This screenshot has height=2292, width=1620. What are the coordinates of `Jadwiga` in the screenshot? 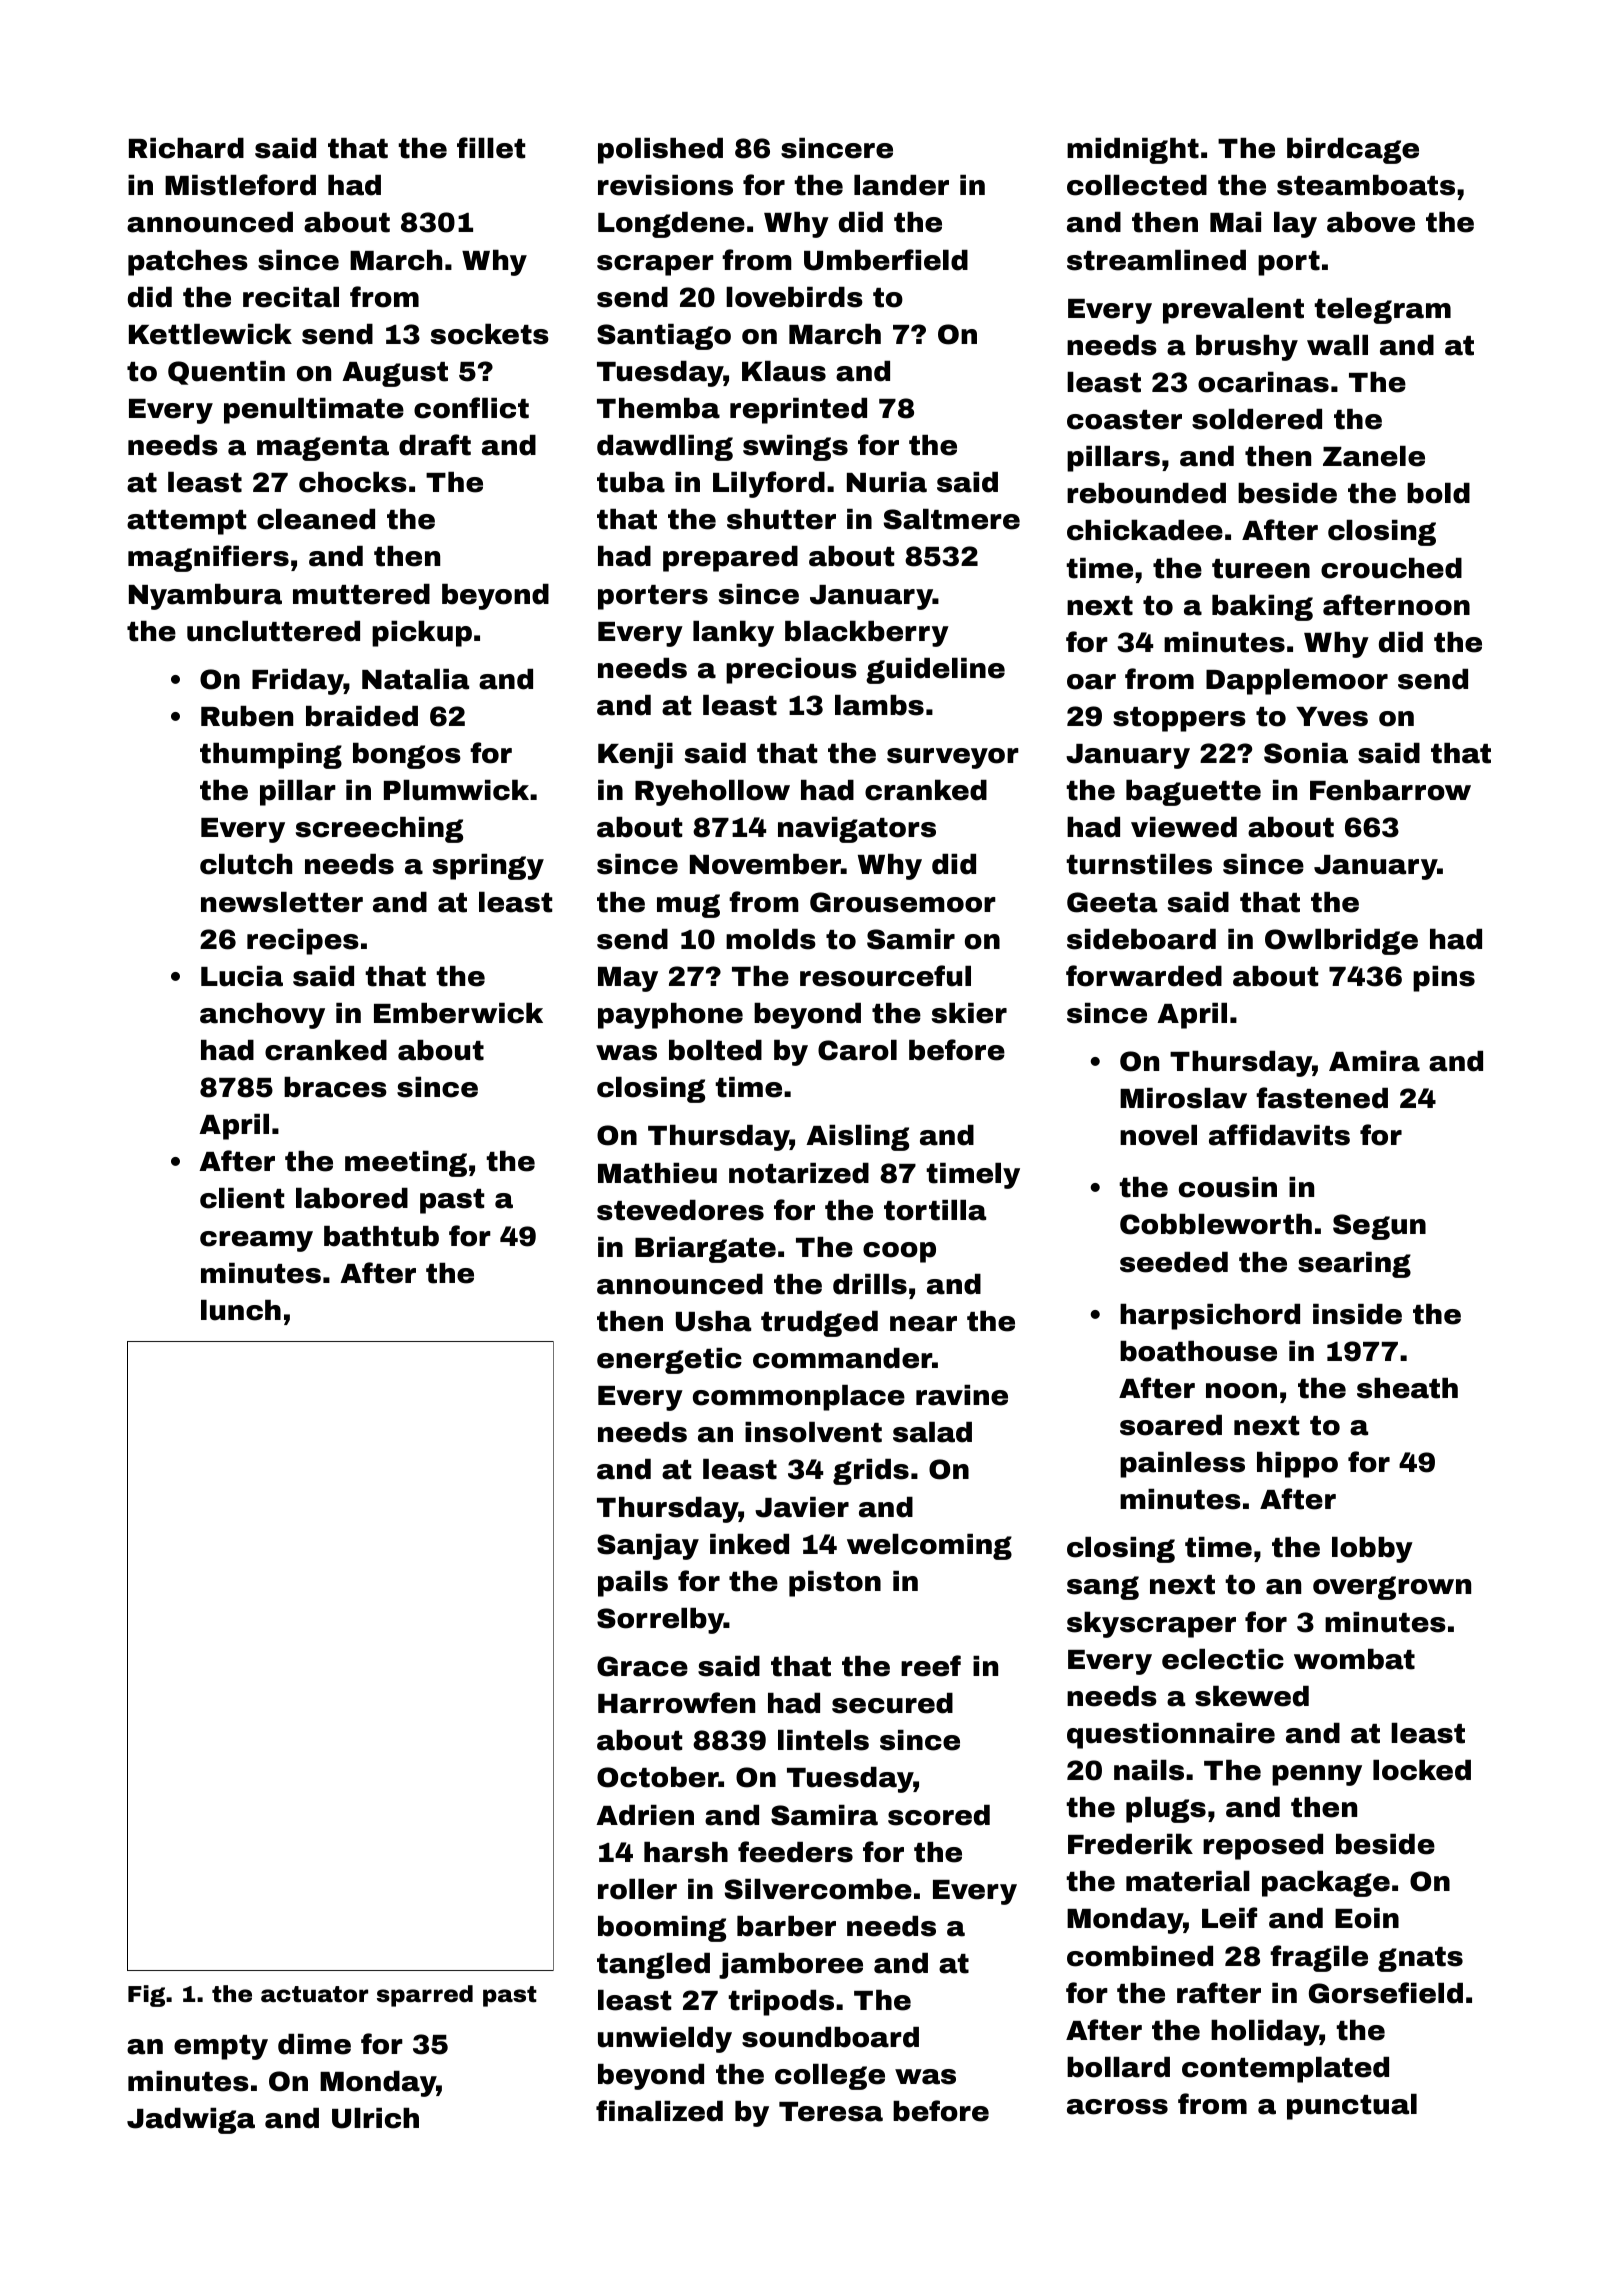 It's located at (191, 2121).
